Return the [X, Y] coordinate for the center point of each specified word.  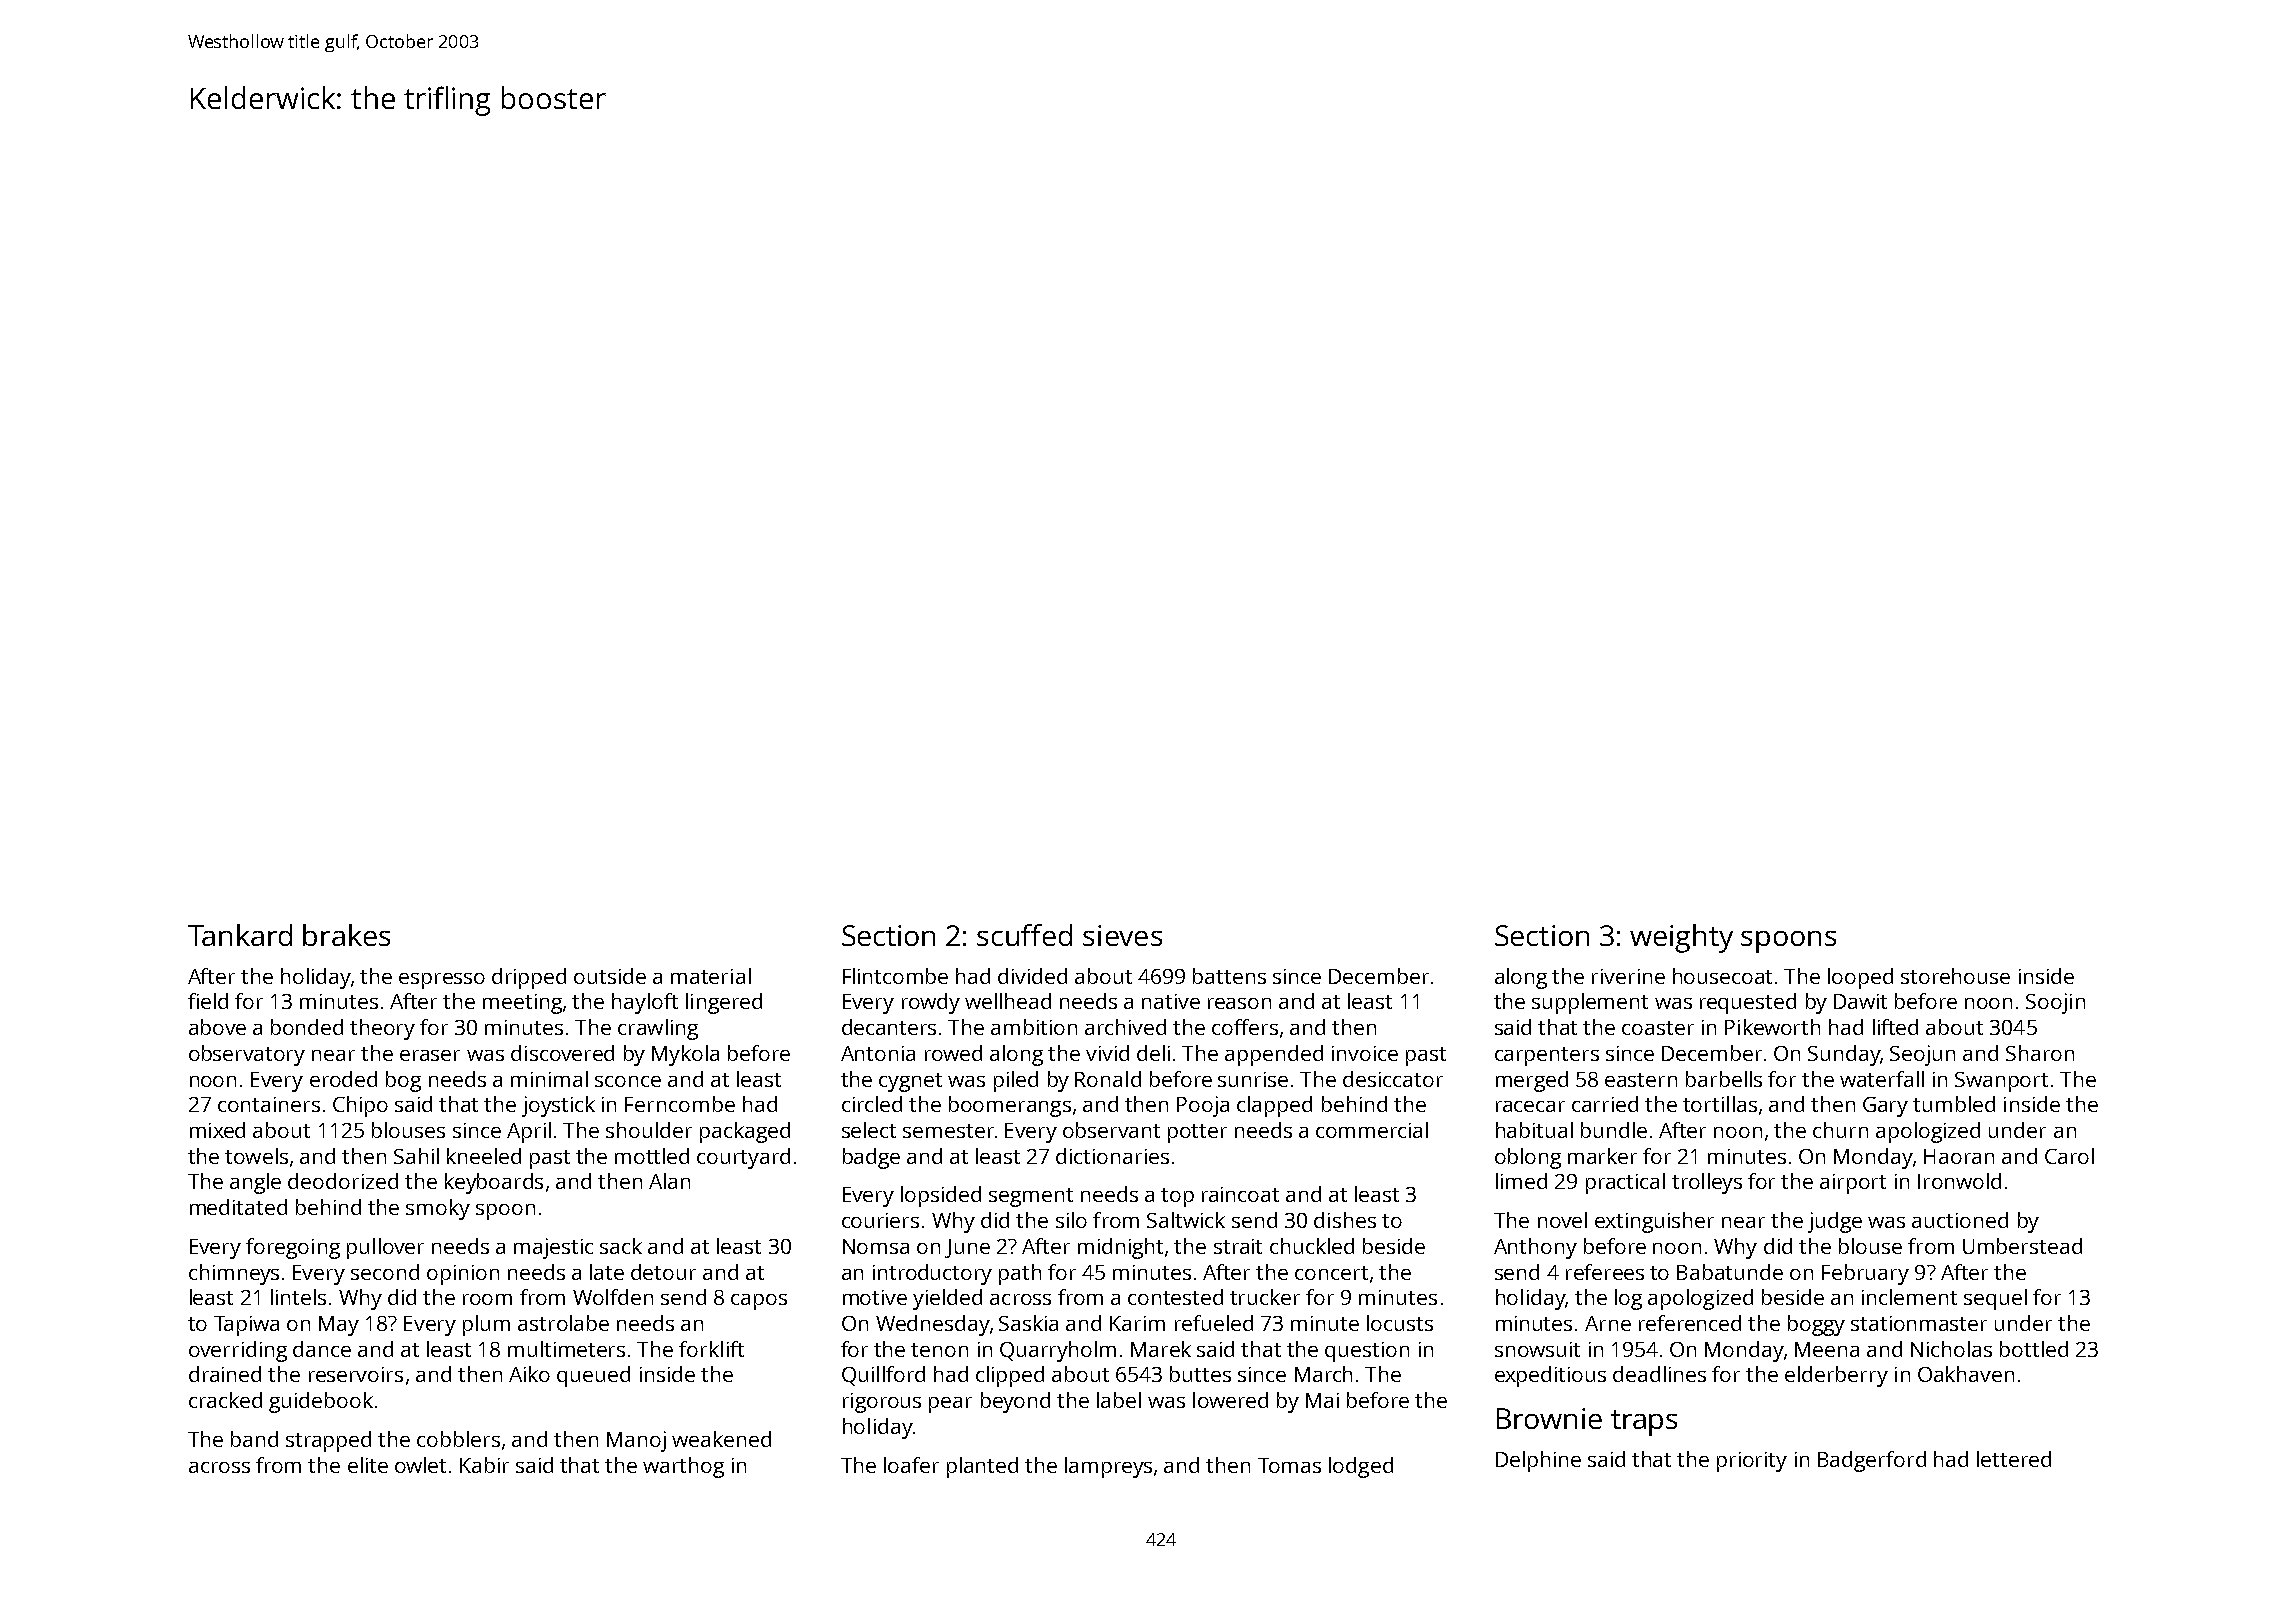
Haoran [1959, 1156]
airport [1853, 1184]
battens [1229, 976]
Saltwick [1186, 1220]
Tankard [240, 935]
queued [593, 1376]
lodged [1361, 1467]
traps [1644, 1423]
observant [1111, 1130]
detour [663, 1272]
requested [1748, 1003]
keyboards [494, 1183]
